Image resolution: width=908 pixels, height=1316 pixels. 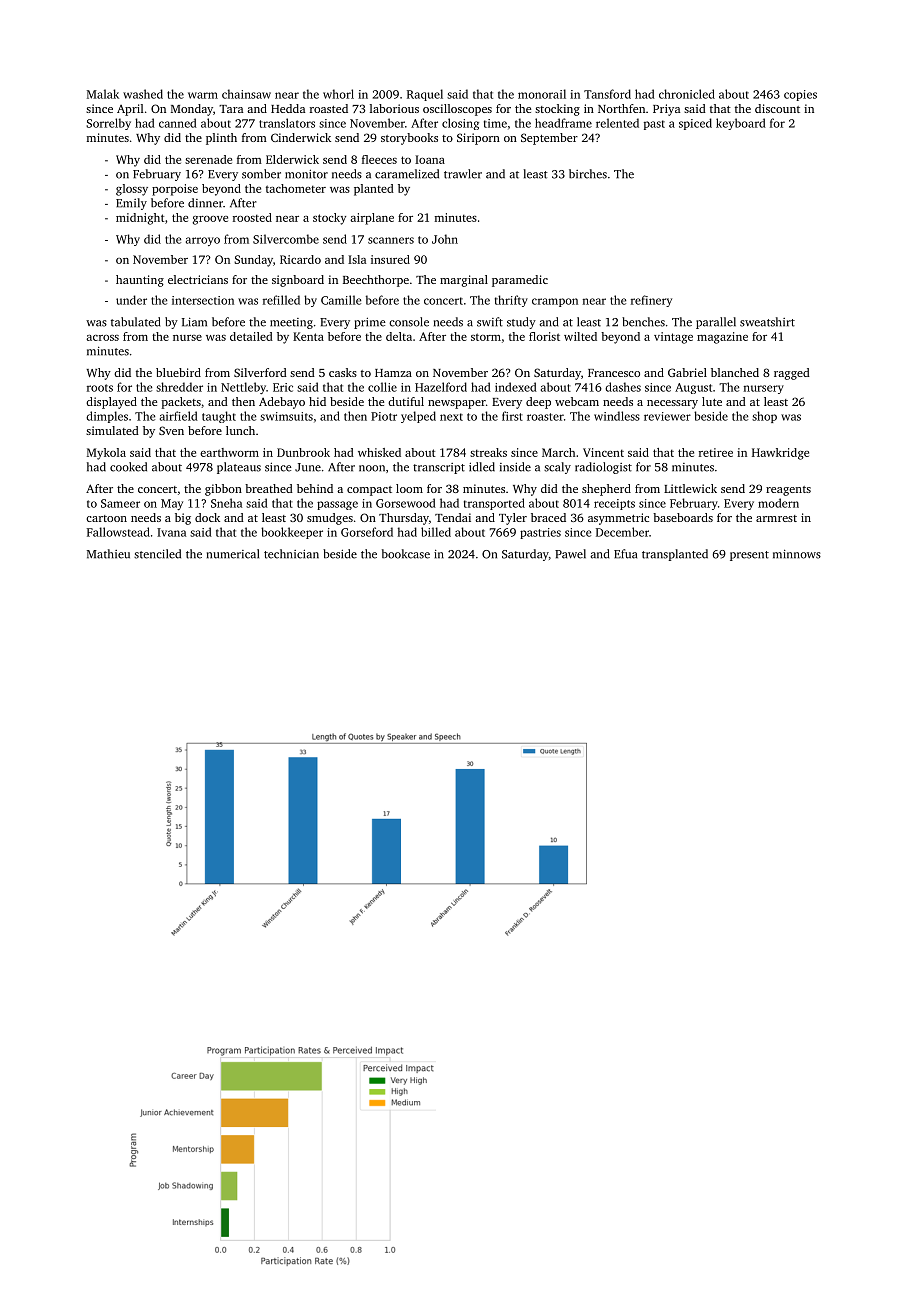 I want to click on storybooks, so click(x=409, y=139).
